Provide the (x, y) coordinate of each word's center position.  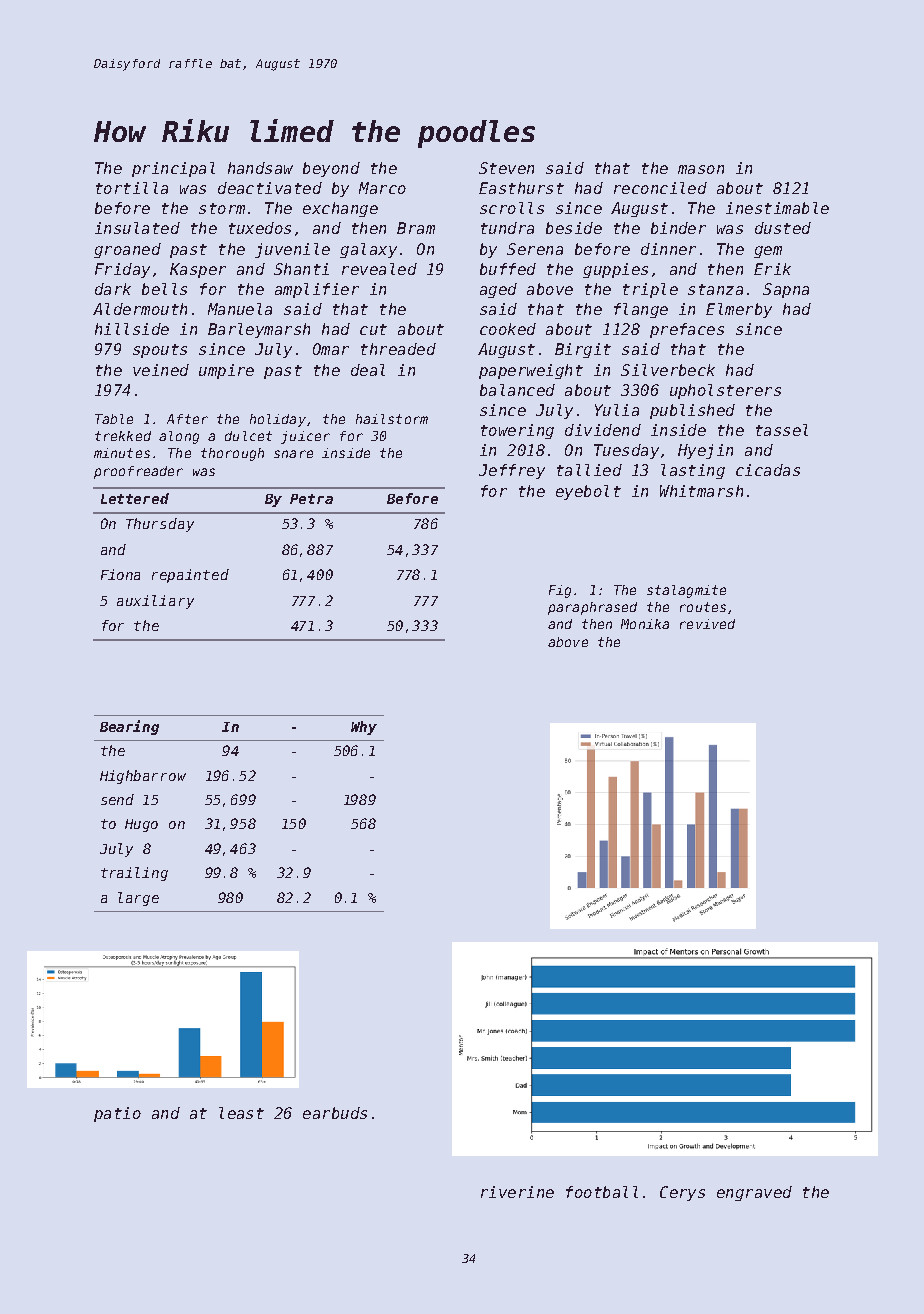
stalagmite (686, 591)
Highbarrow (143, 777)
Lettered (135, 498)
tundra (507, 228)
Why (364, 728)
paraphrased (592, 608)
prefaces (687, 330)
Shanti (301, 269)
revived (707, 624)
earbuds (335, 1113)
